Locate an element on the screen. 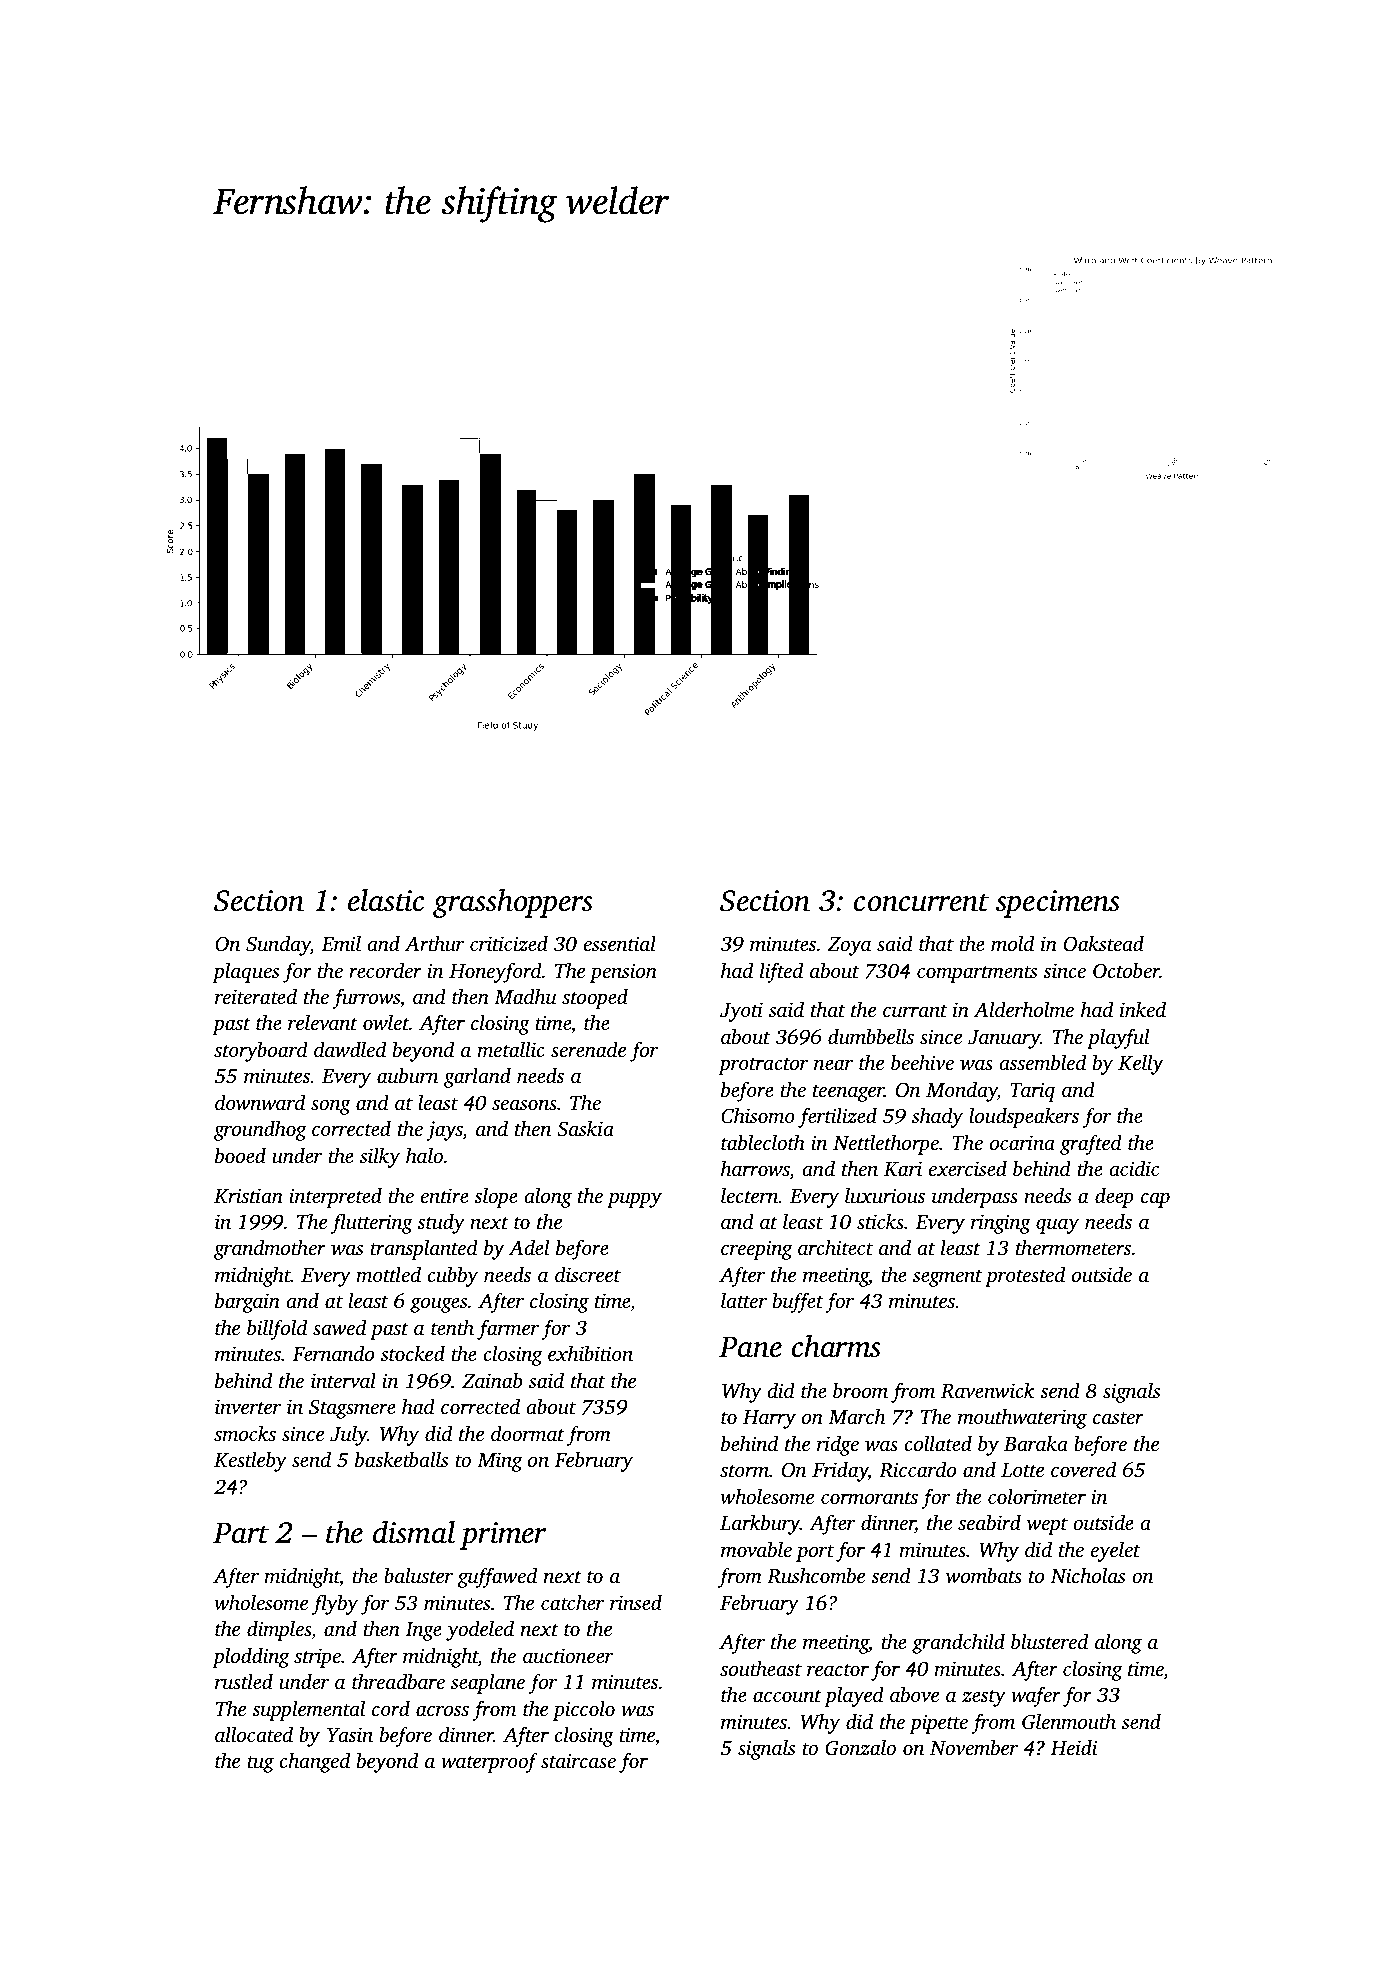 This screenshot has height=1969, width=1386. threadbare is located at coordinates (398, 1681).
